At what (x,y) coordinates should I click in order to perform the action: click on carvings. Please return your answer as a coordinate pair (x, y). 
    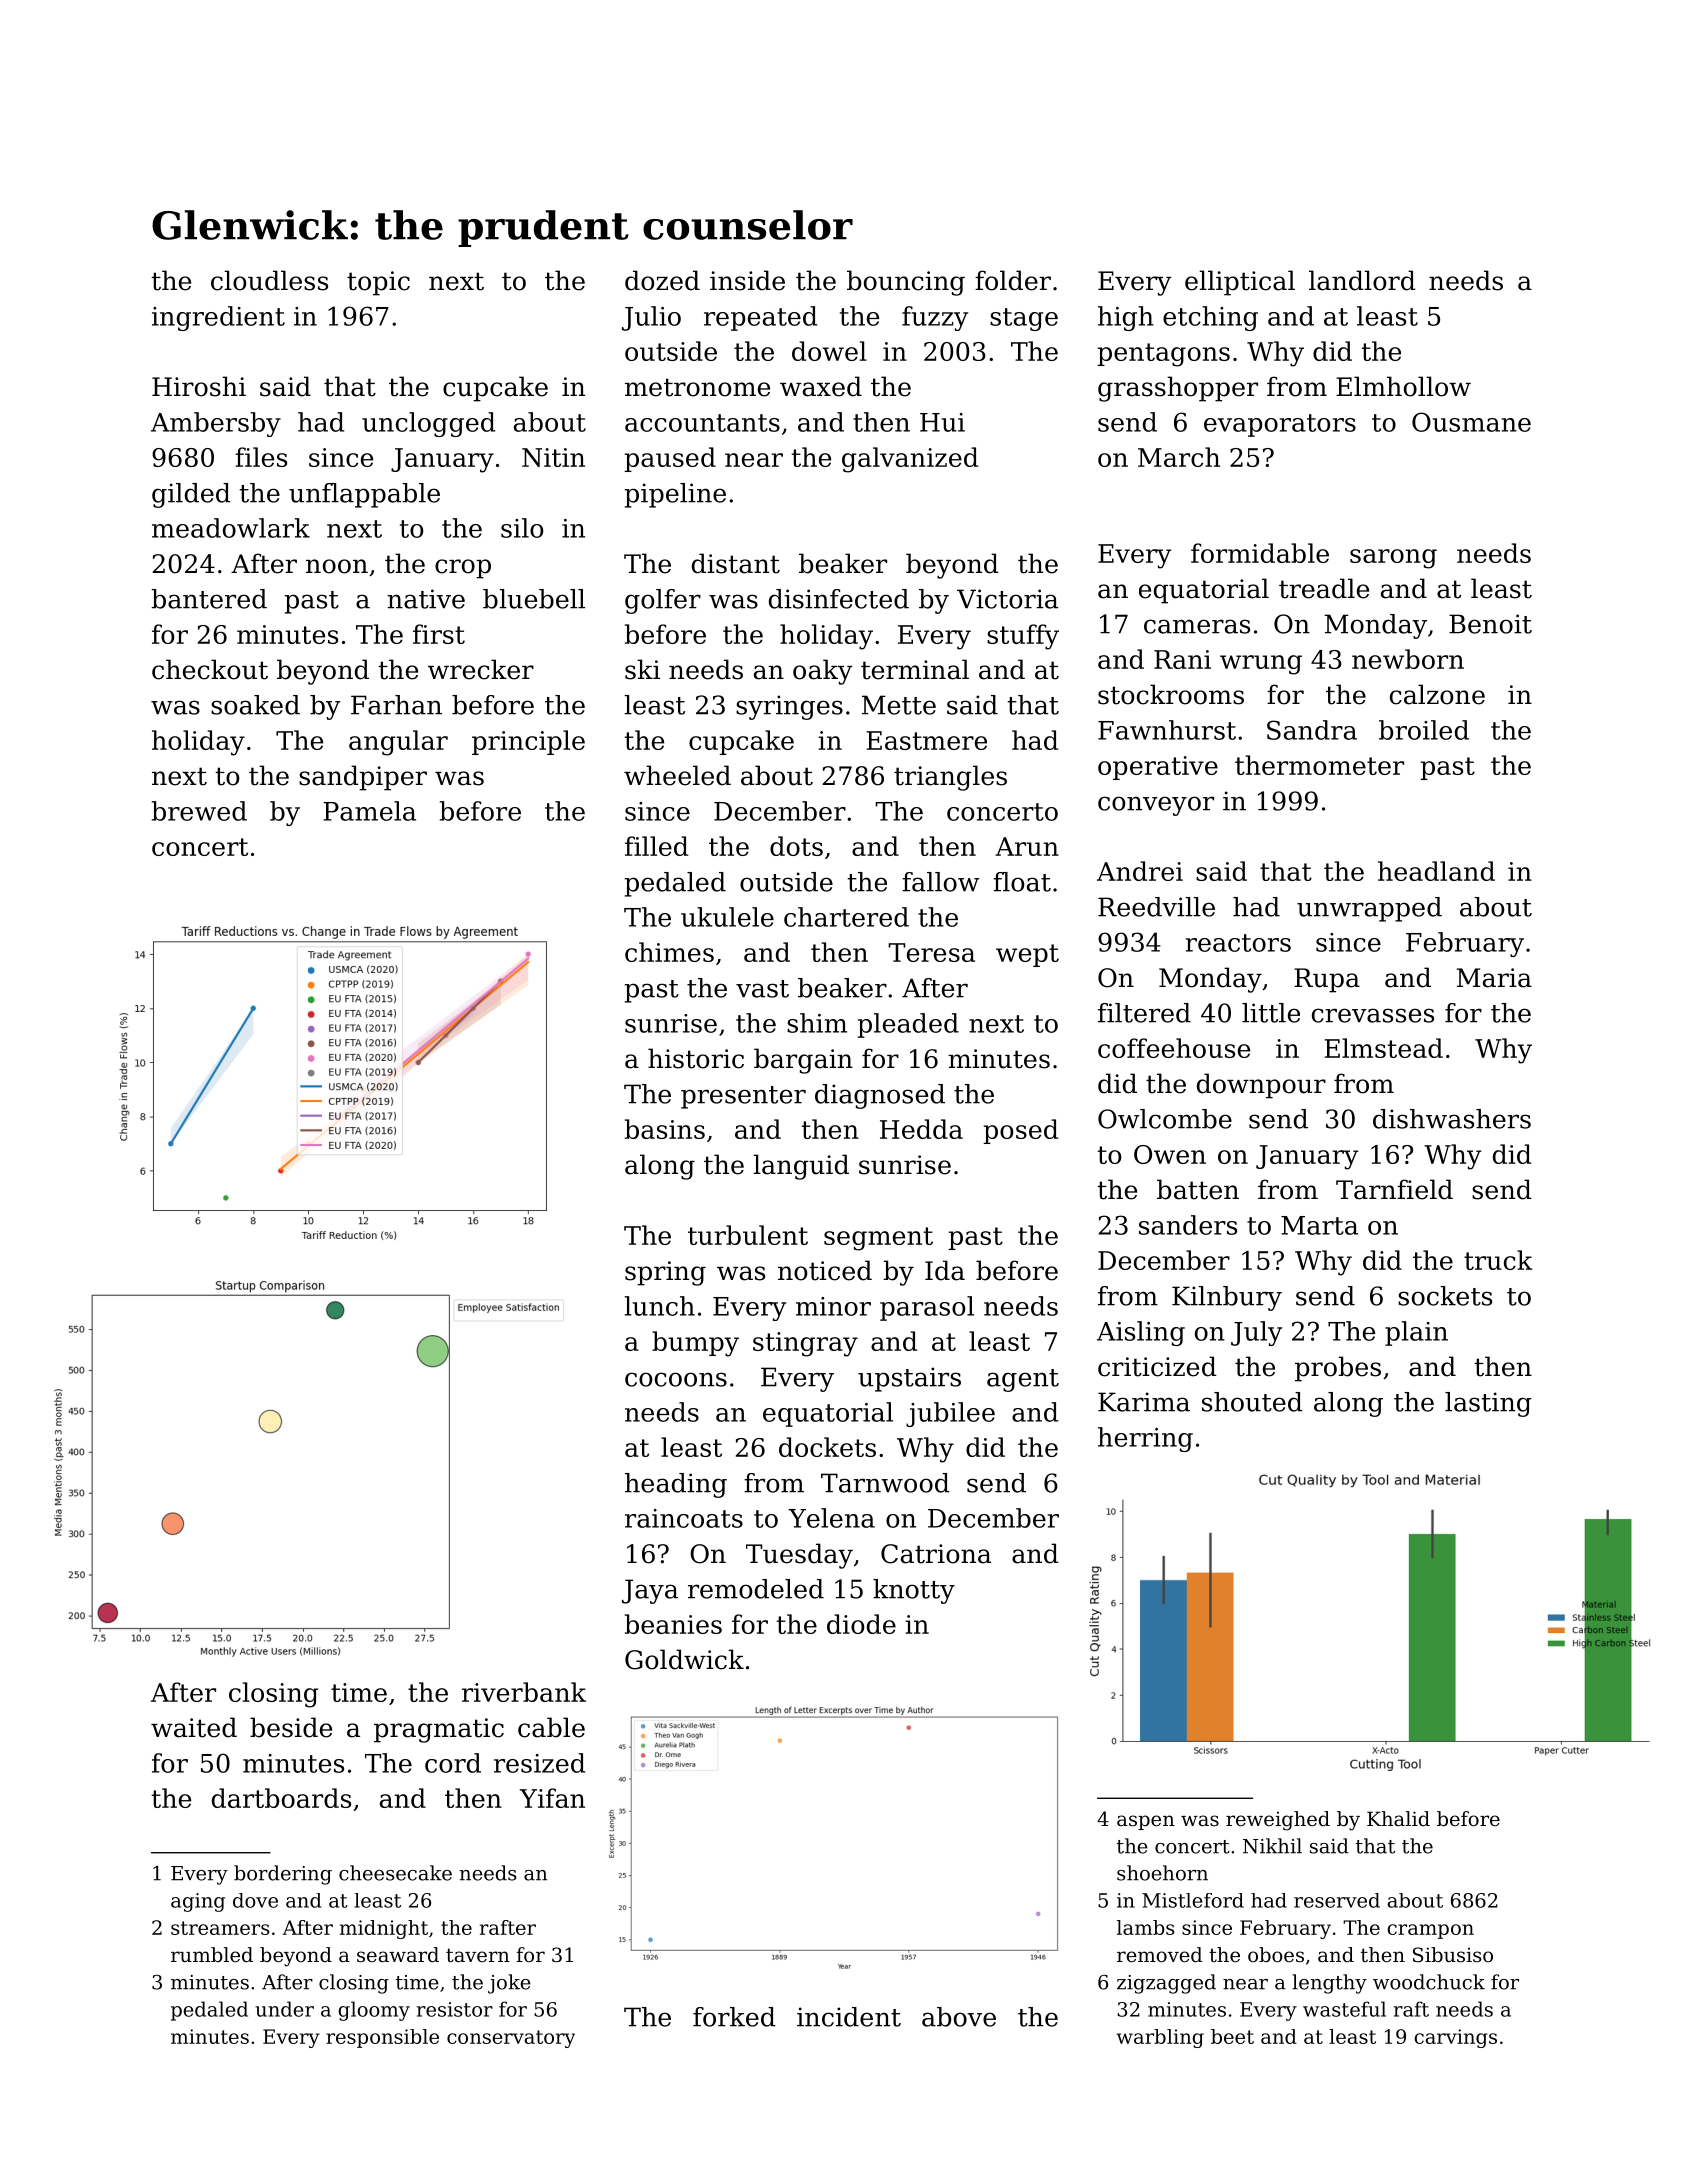
    Looking at the image, I should click on (1455, 2038).
